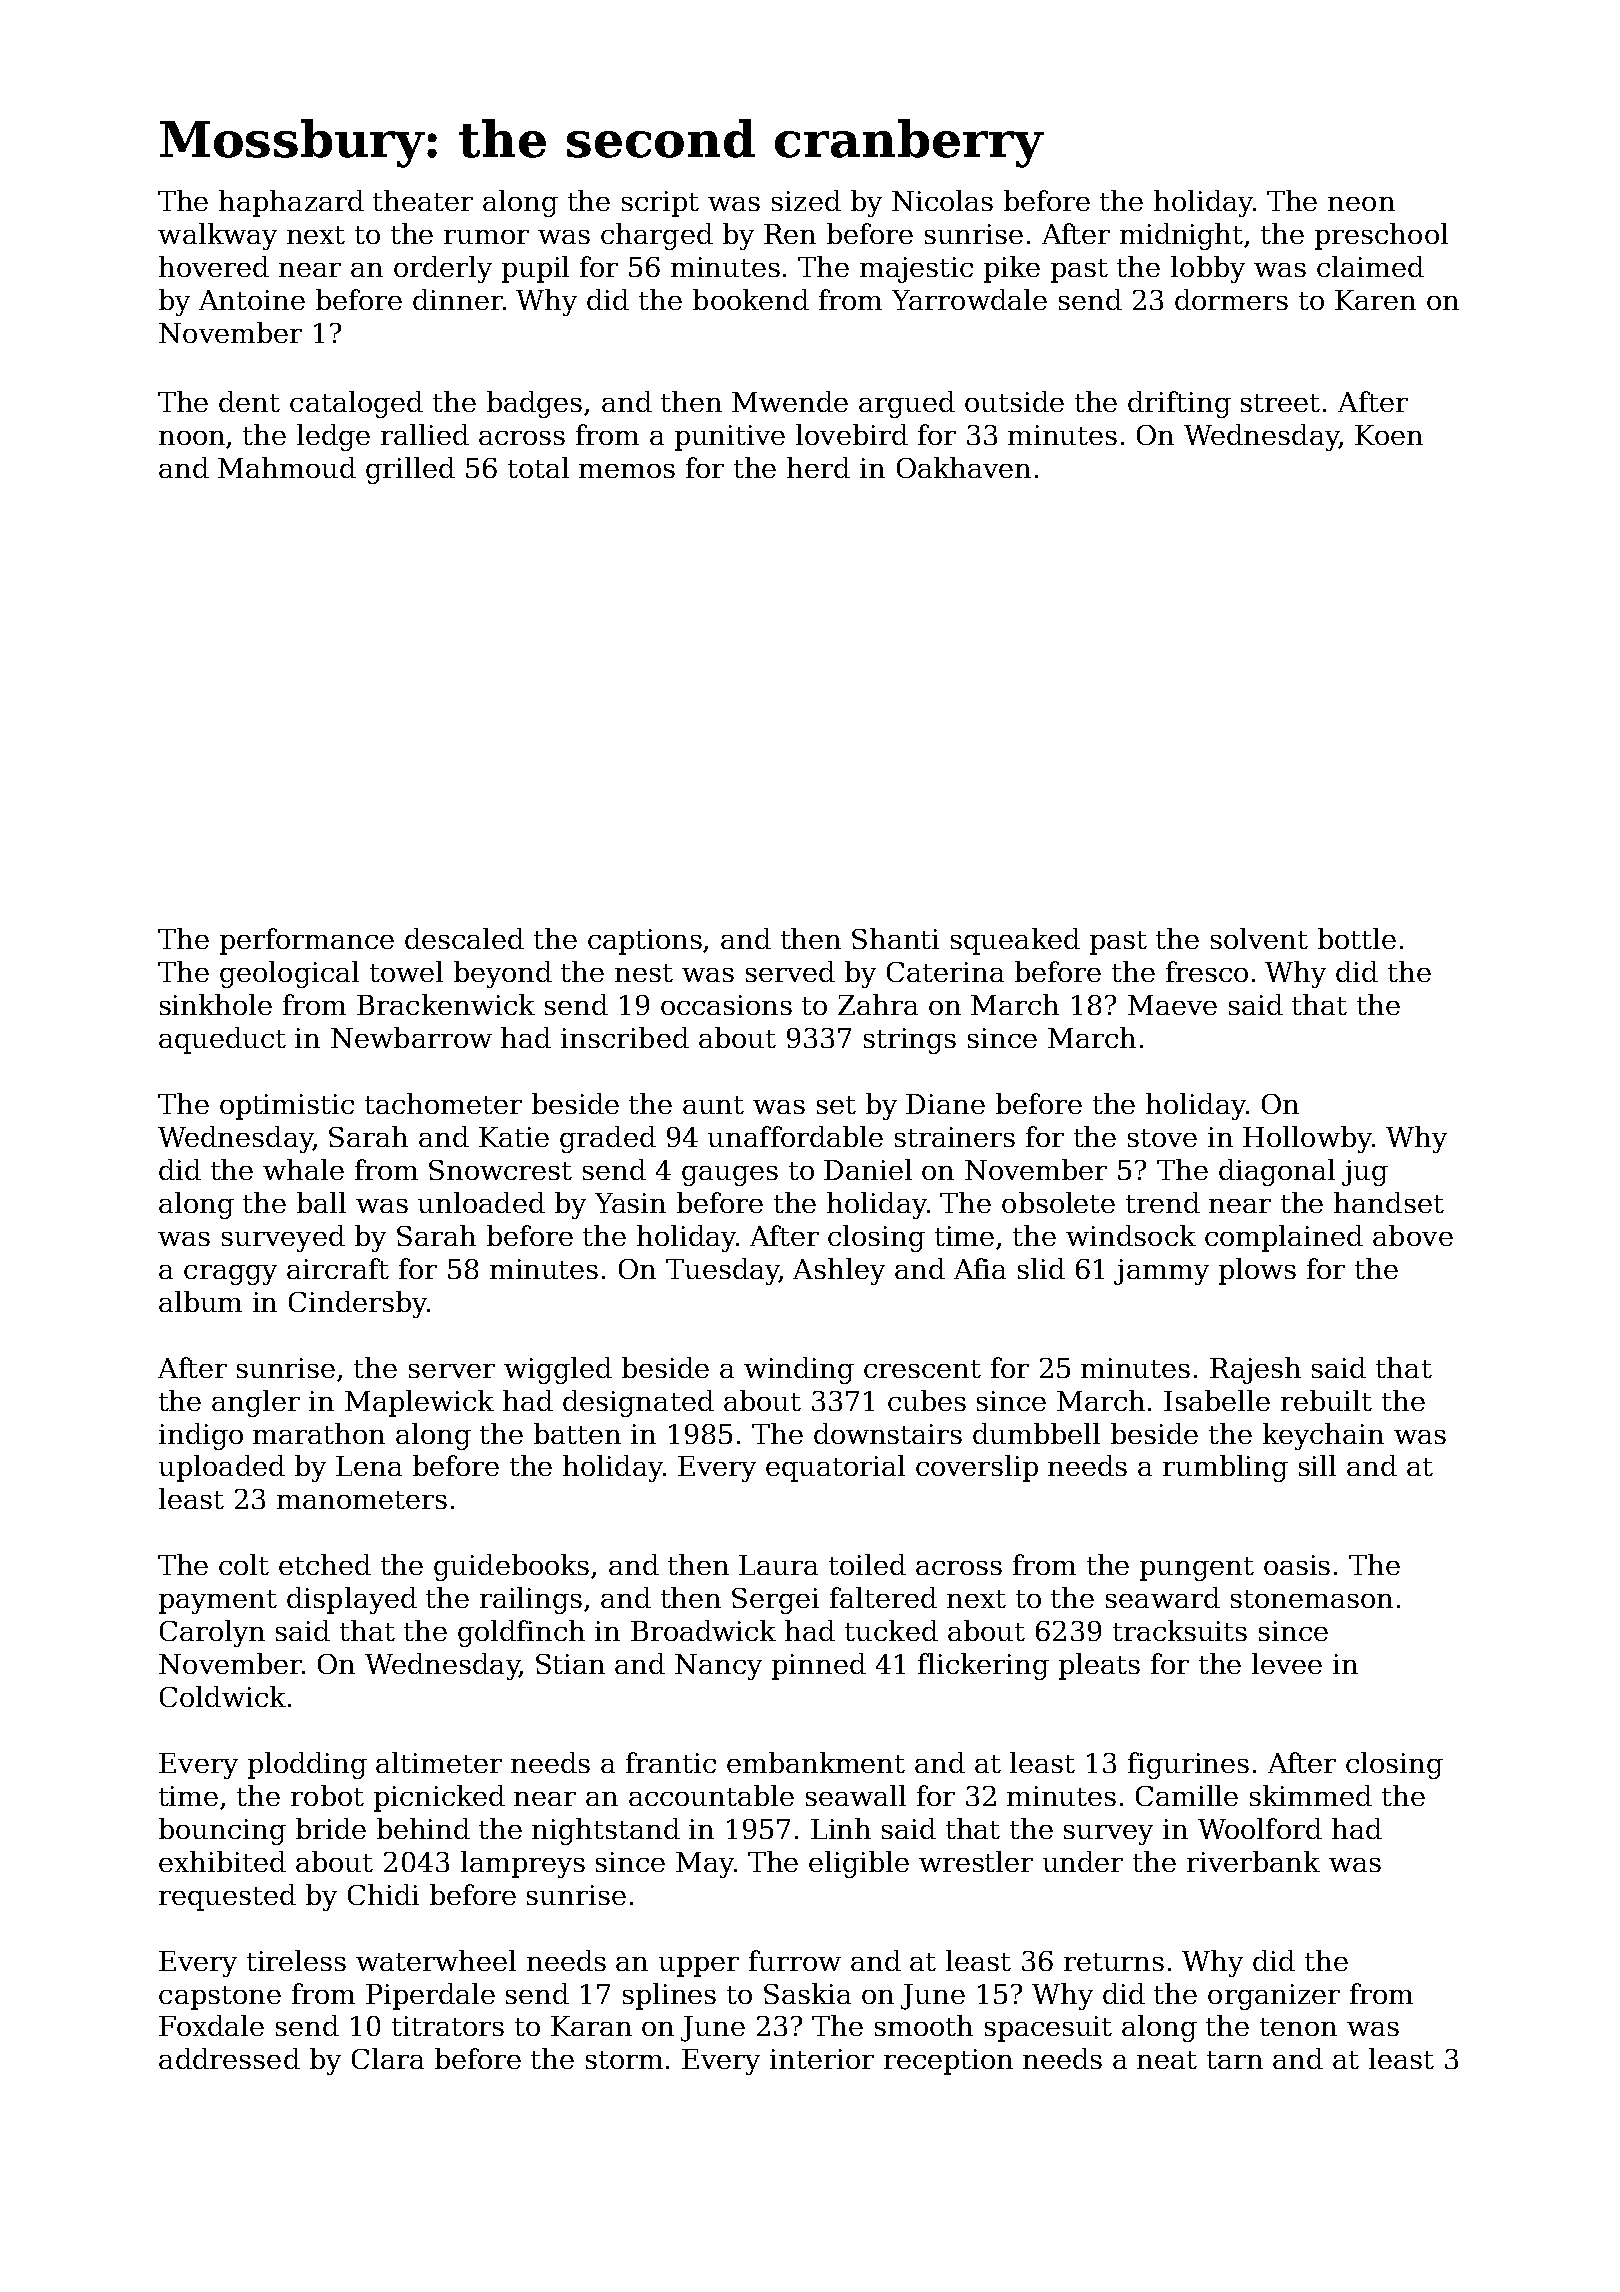 This screenshot has height=2292, width=1620. What do you see at coordinates (1083, 1861) in the screenshot?
I see `under` at bounding box center [1083, 1861].
